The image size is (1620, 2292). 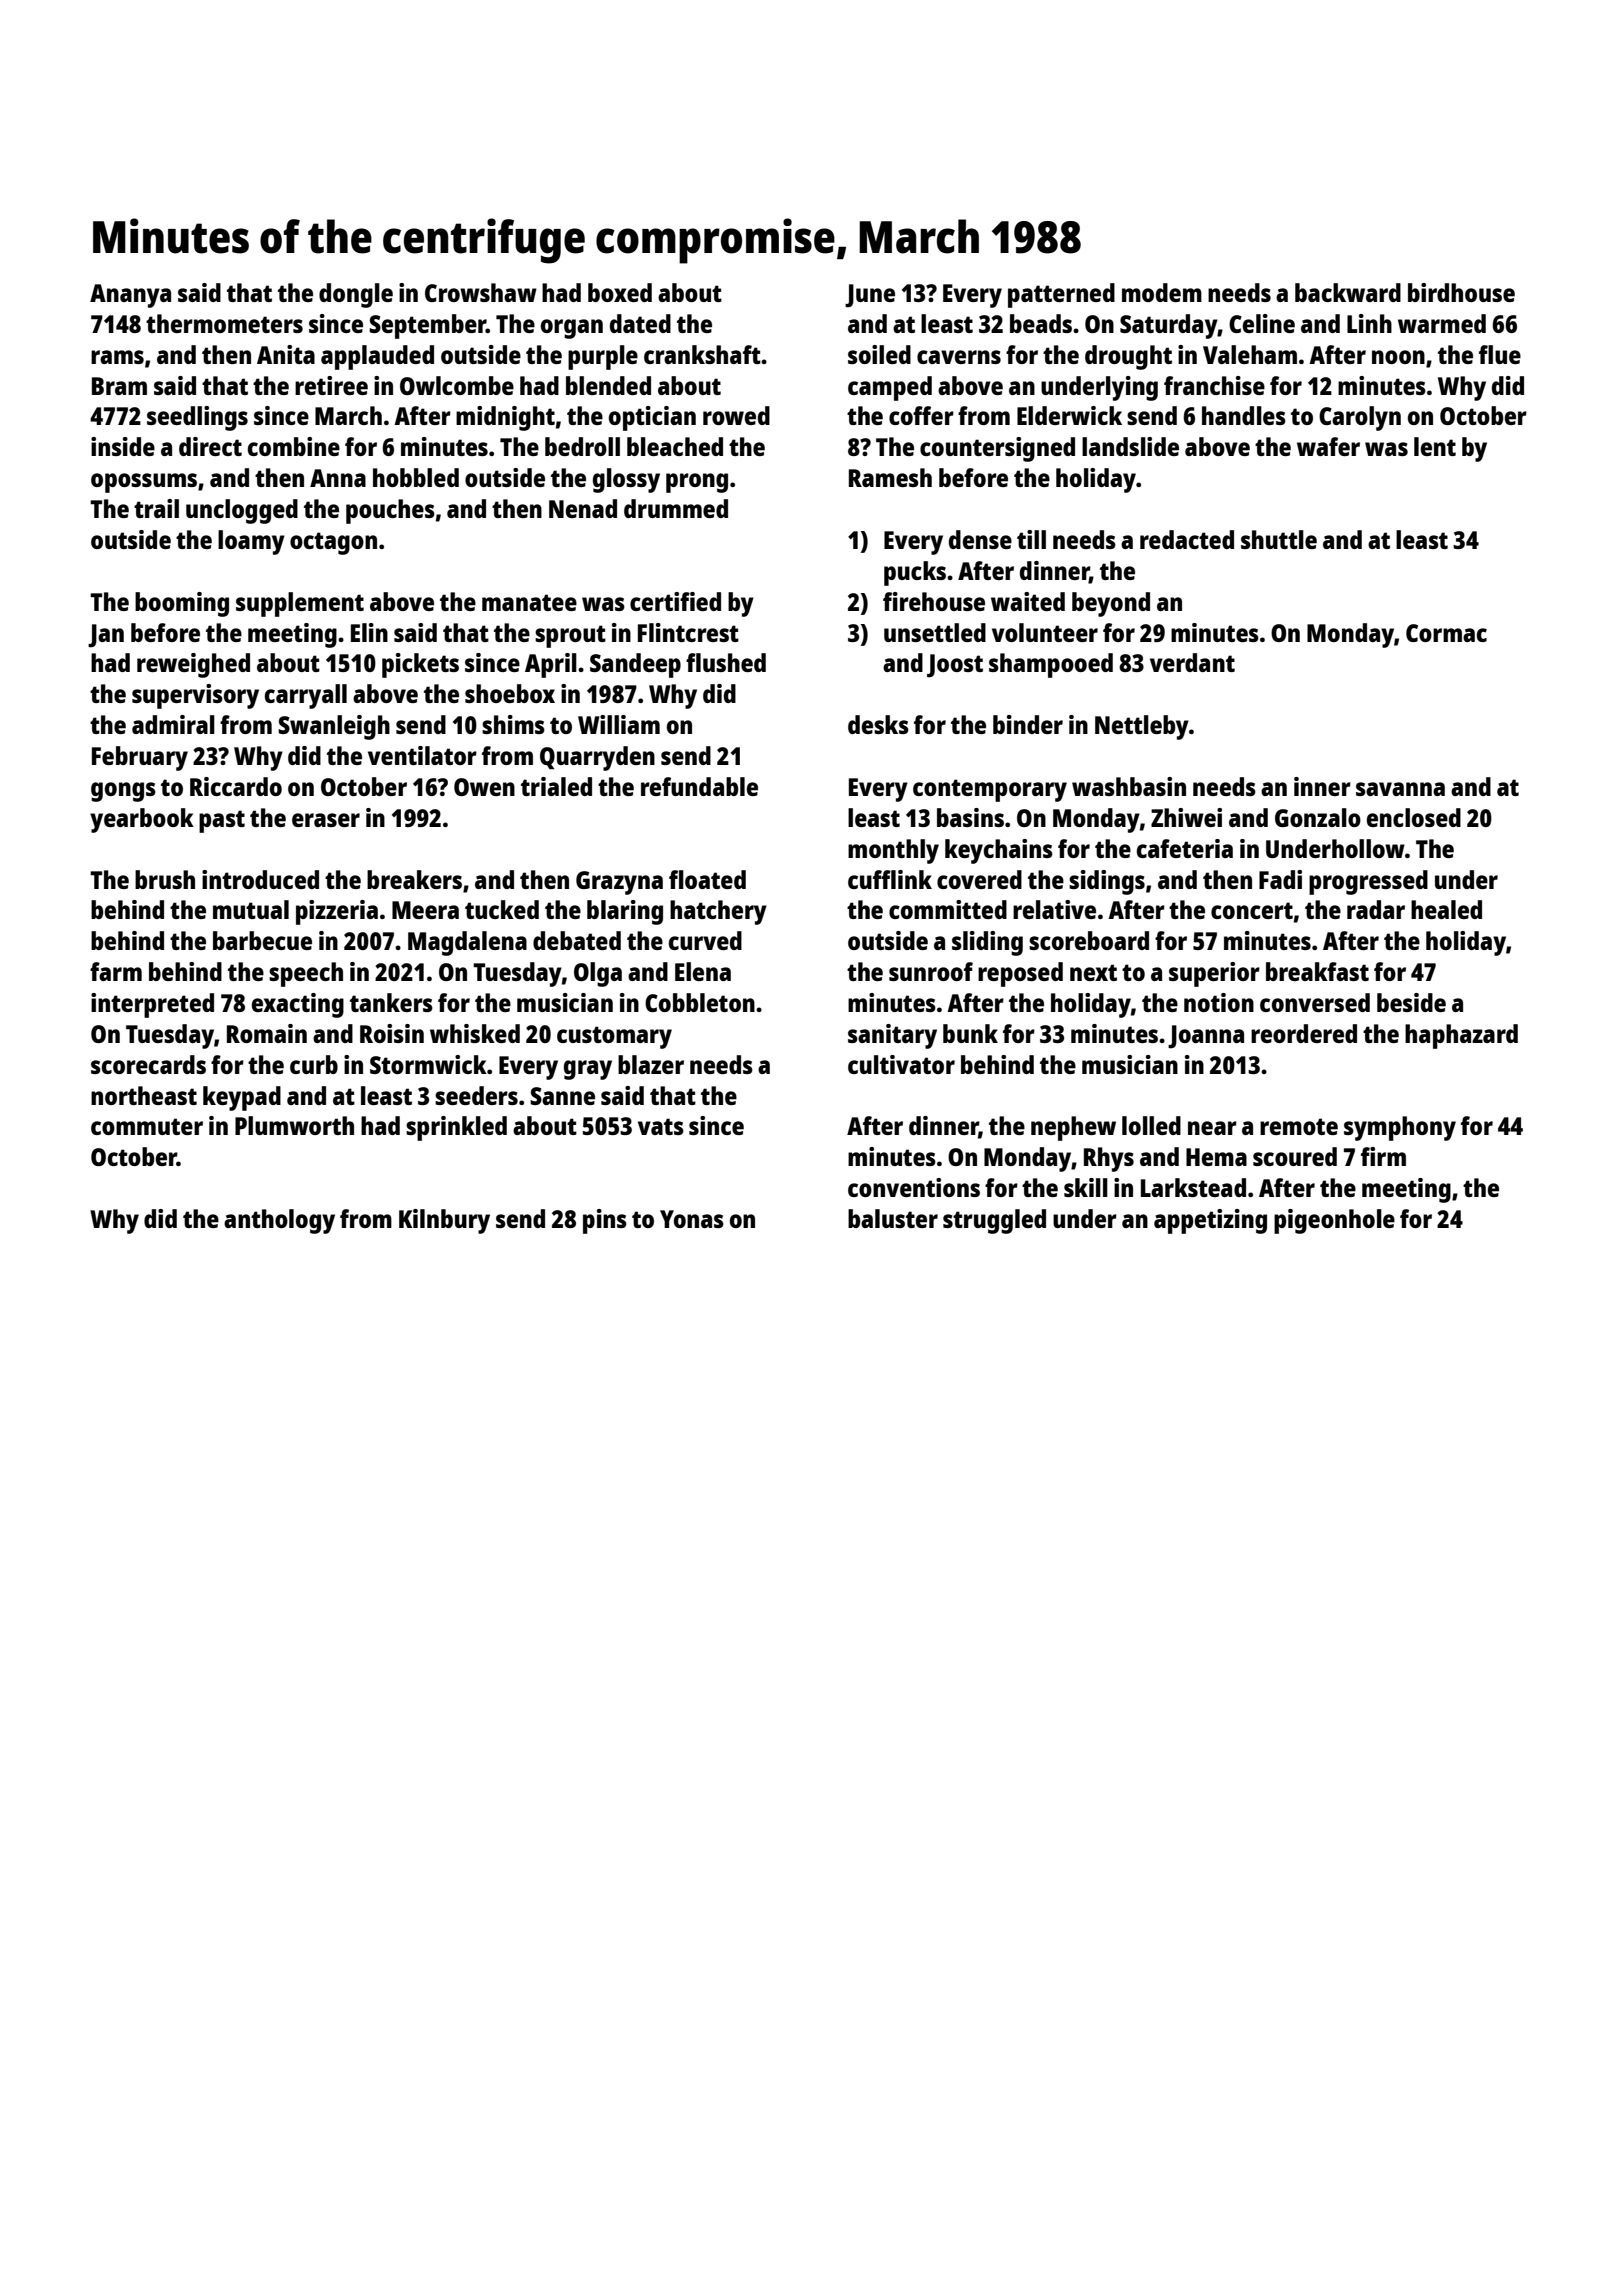 I want to click on blazer, so click(x=651, y=1064).
